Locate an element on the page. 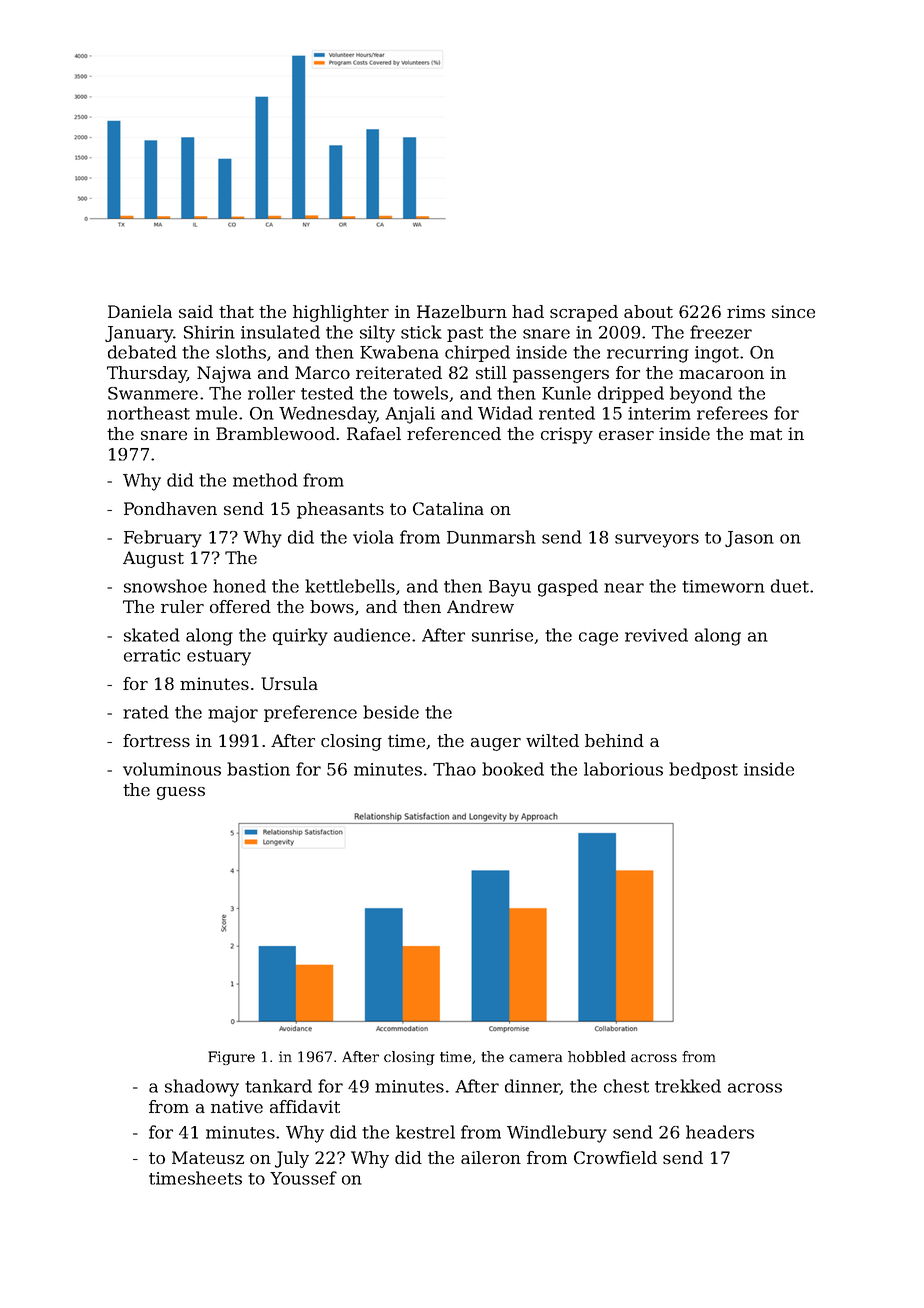  Jason is located at coordinates (749, 539).
